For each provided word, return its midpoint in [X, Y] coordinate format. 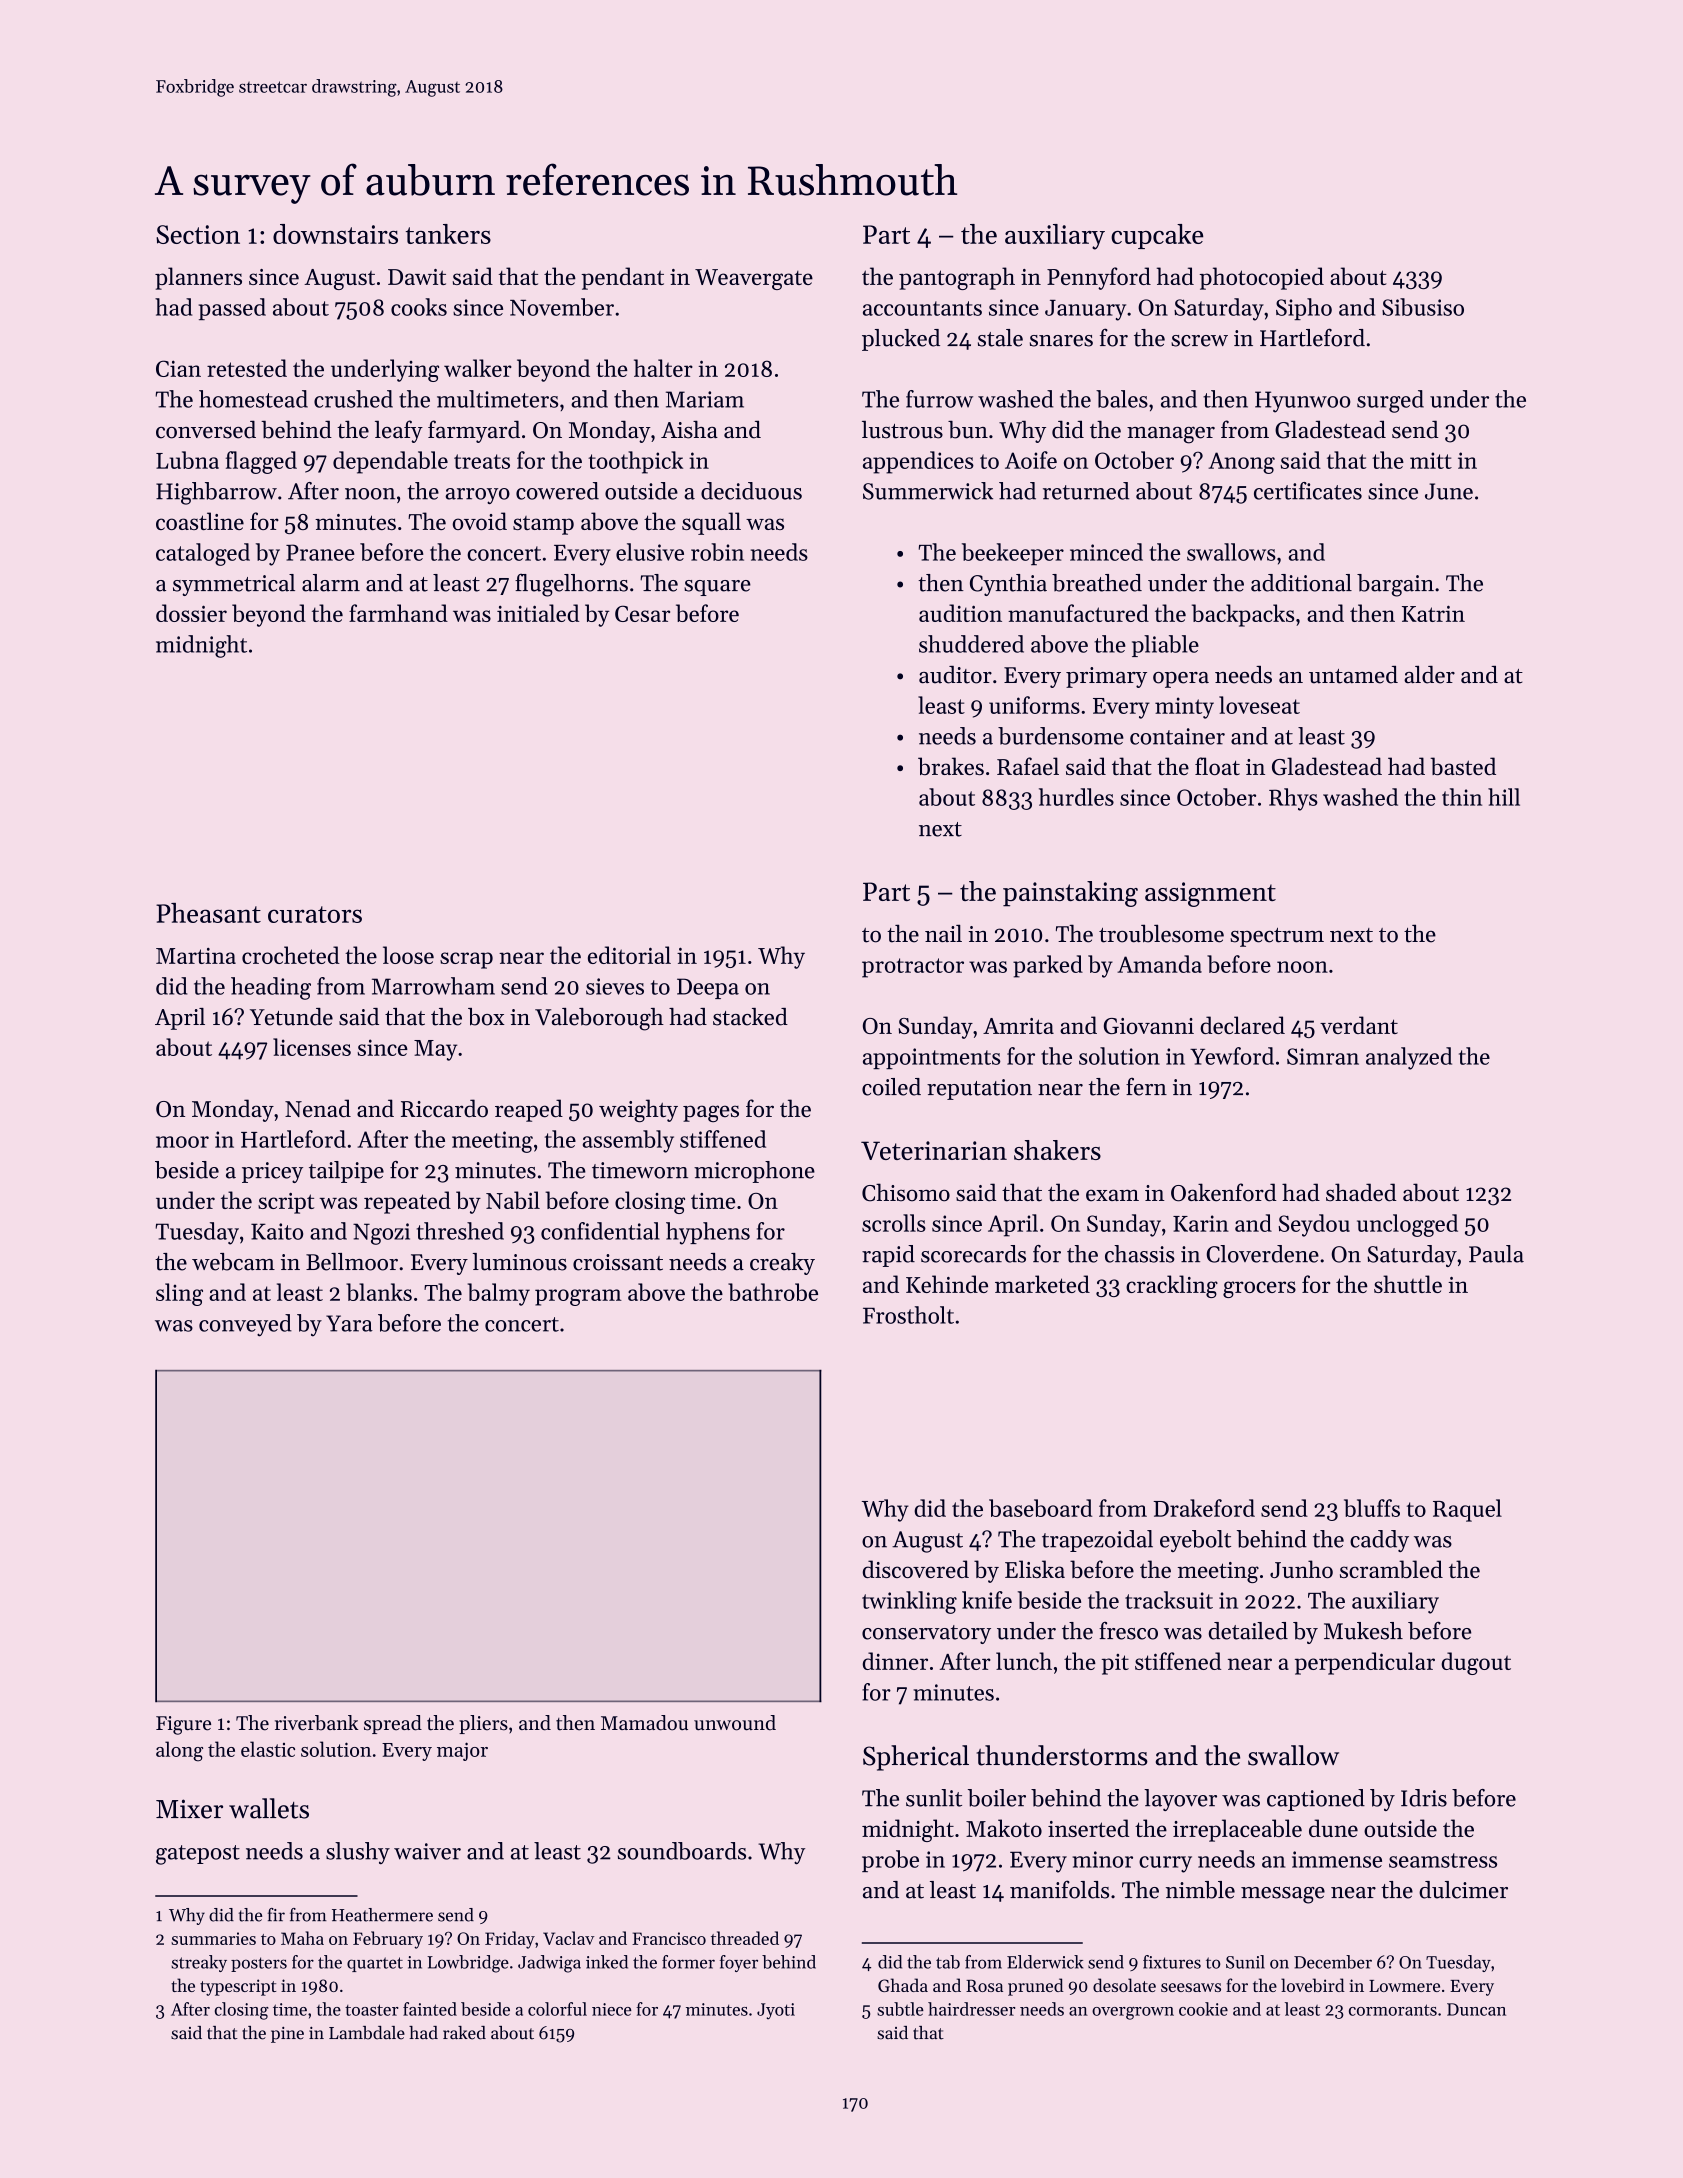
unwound [735, 1723]
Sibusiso [1423, 307]
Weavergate [754, 279]
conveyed [245, 1325]
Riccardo [444, 1108]
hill [1504, 797]
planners [198, 278]
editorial [629, 955]
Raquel [1467, 1510]
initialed [538, 613]
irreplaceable [1237, 1830]
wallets [269, 1808]
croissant [618, 1262]
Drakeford [1204, 1508]
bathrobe [773, 1292]
